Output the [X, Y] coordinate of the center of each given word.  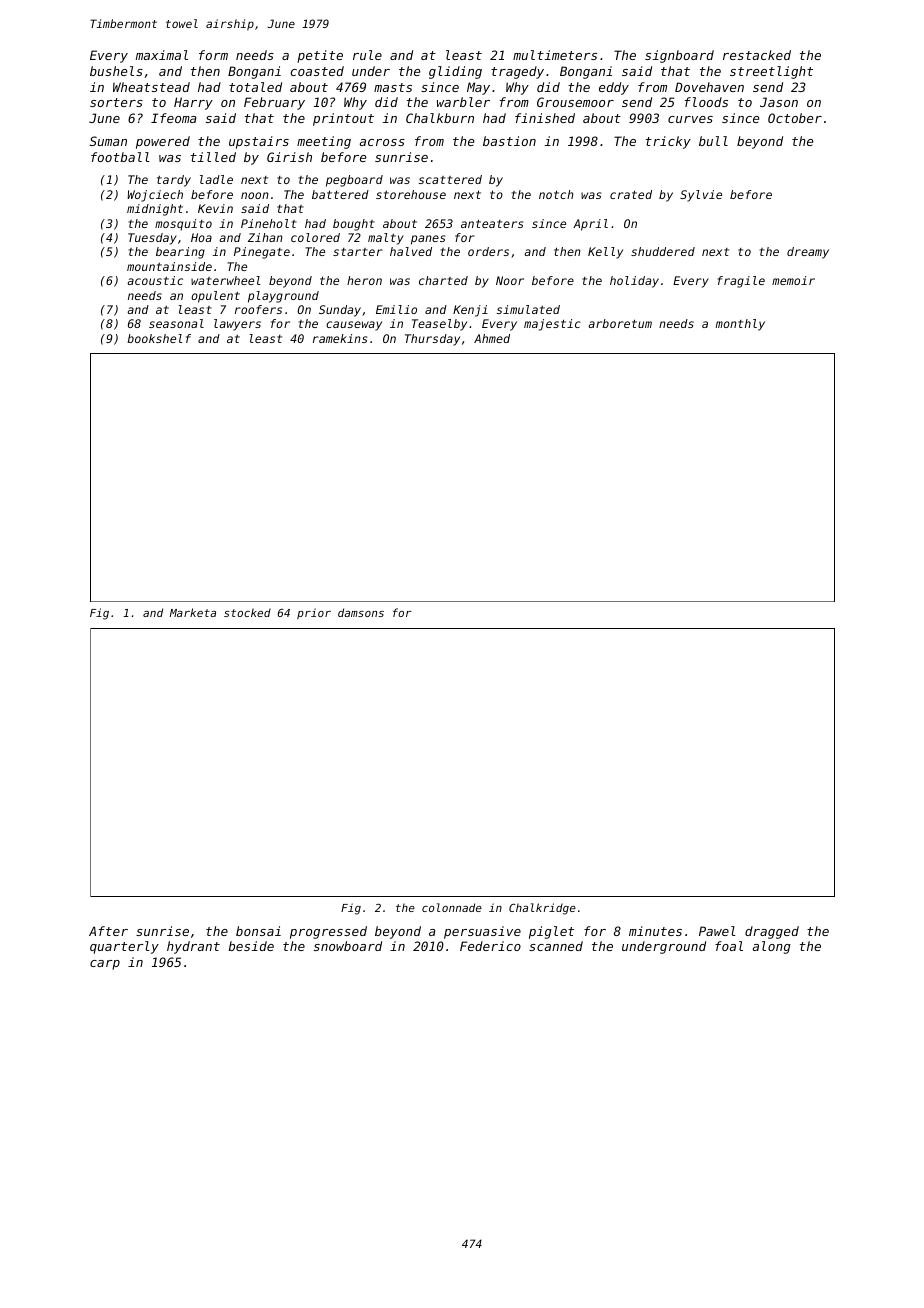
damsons [361, 612]
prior [314, 613]
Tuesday [152, 239]
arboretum [620, 323]
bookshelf [159, 338]
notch [556, 194]
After [108, 931]
